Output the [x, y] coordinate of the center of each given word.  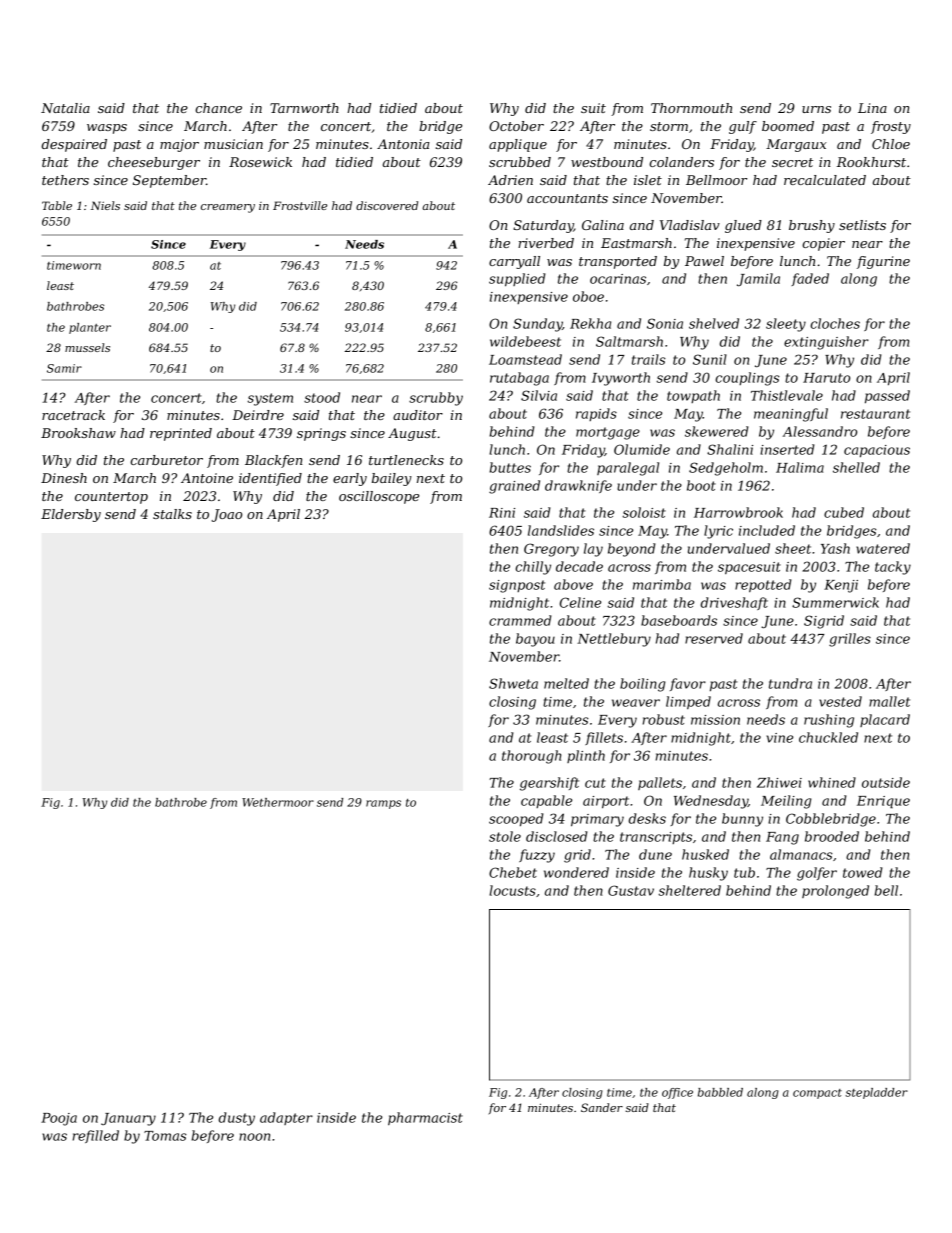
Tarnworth [304, 108]
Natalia [65, 108]
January [128, 1119]
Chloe [891, 144]
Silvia [539, 395]
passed [887, 396]
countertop [111, 498]
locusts [512, 890]
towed [863, 872]
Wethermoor [278, 802]
